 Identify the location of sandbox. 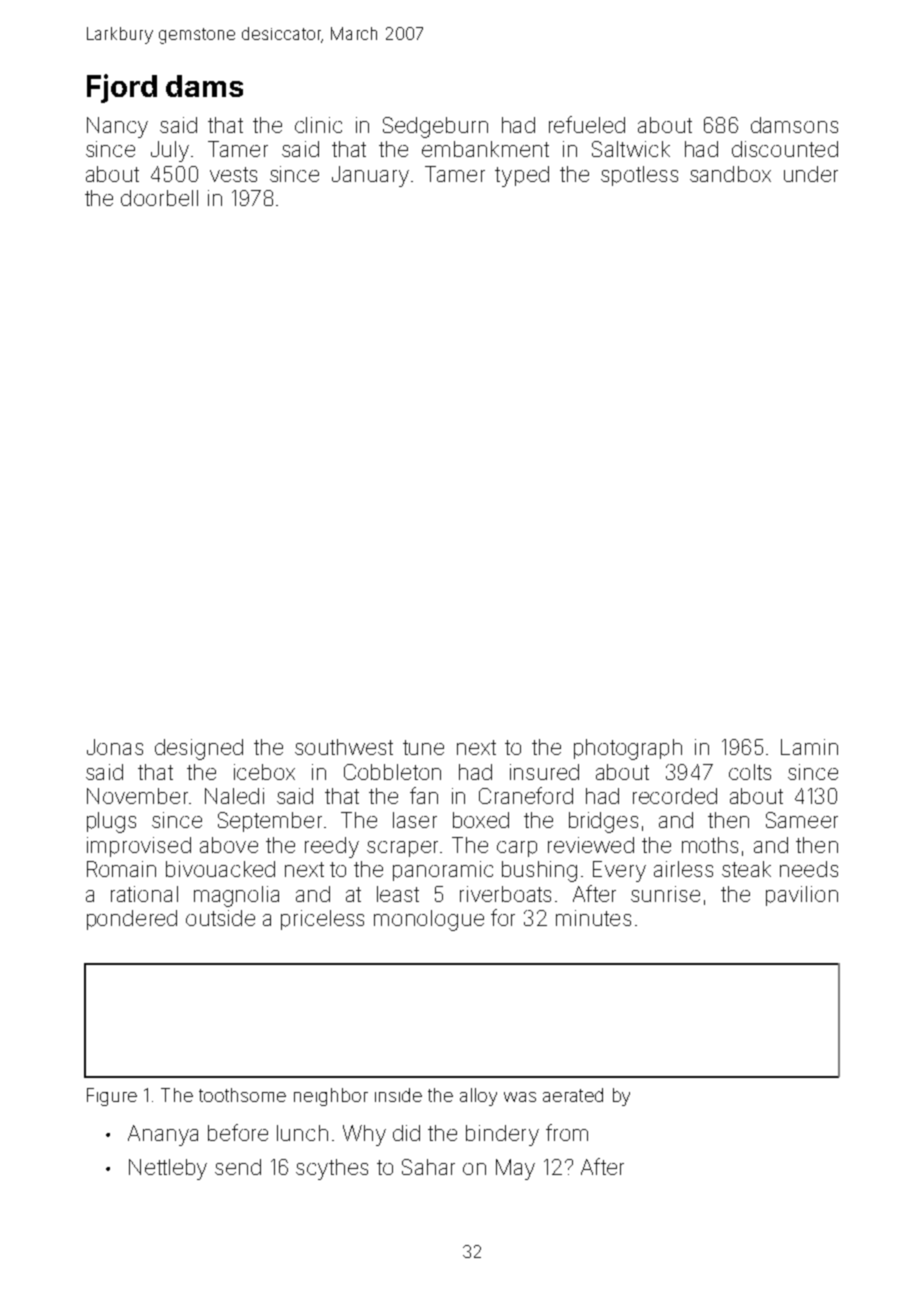
(730, 174).
